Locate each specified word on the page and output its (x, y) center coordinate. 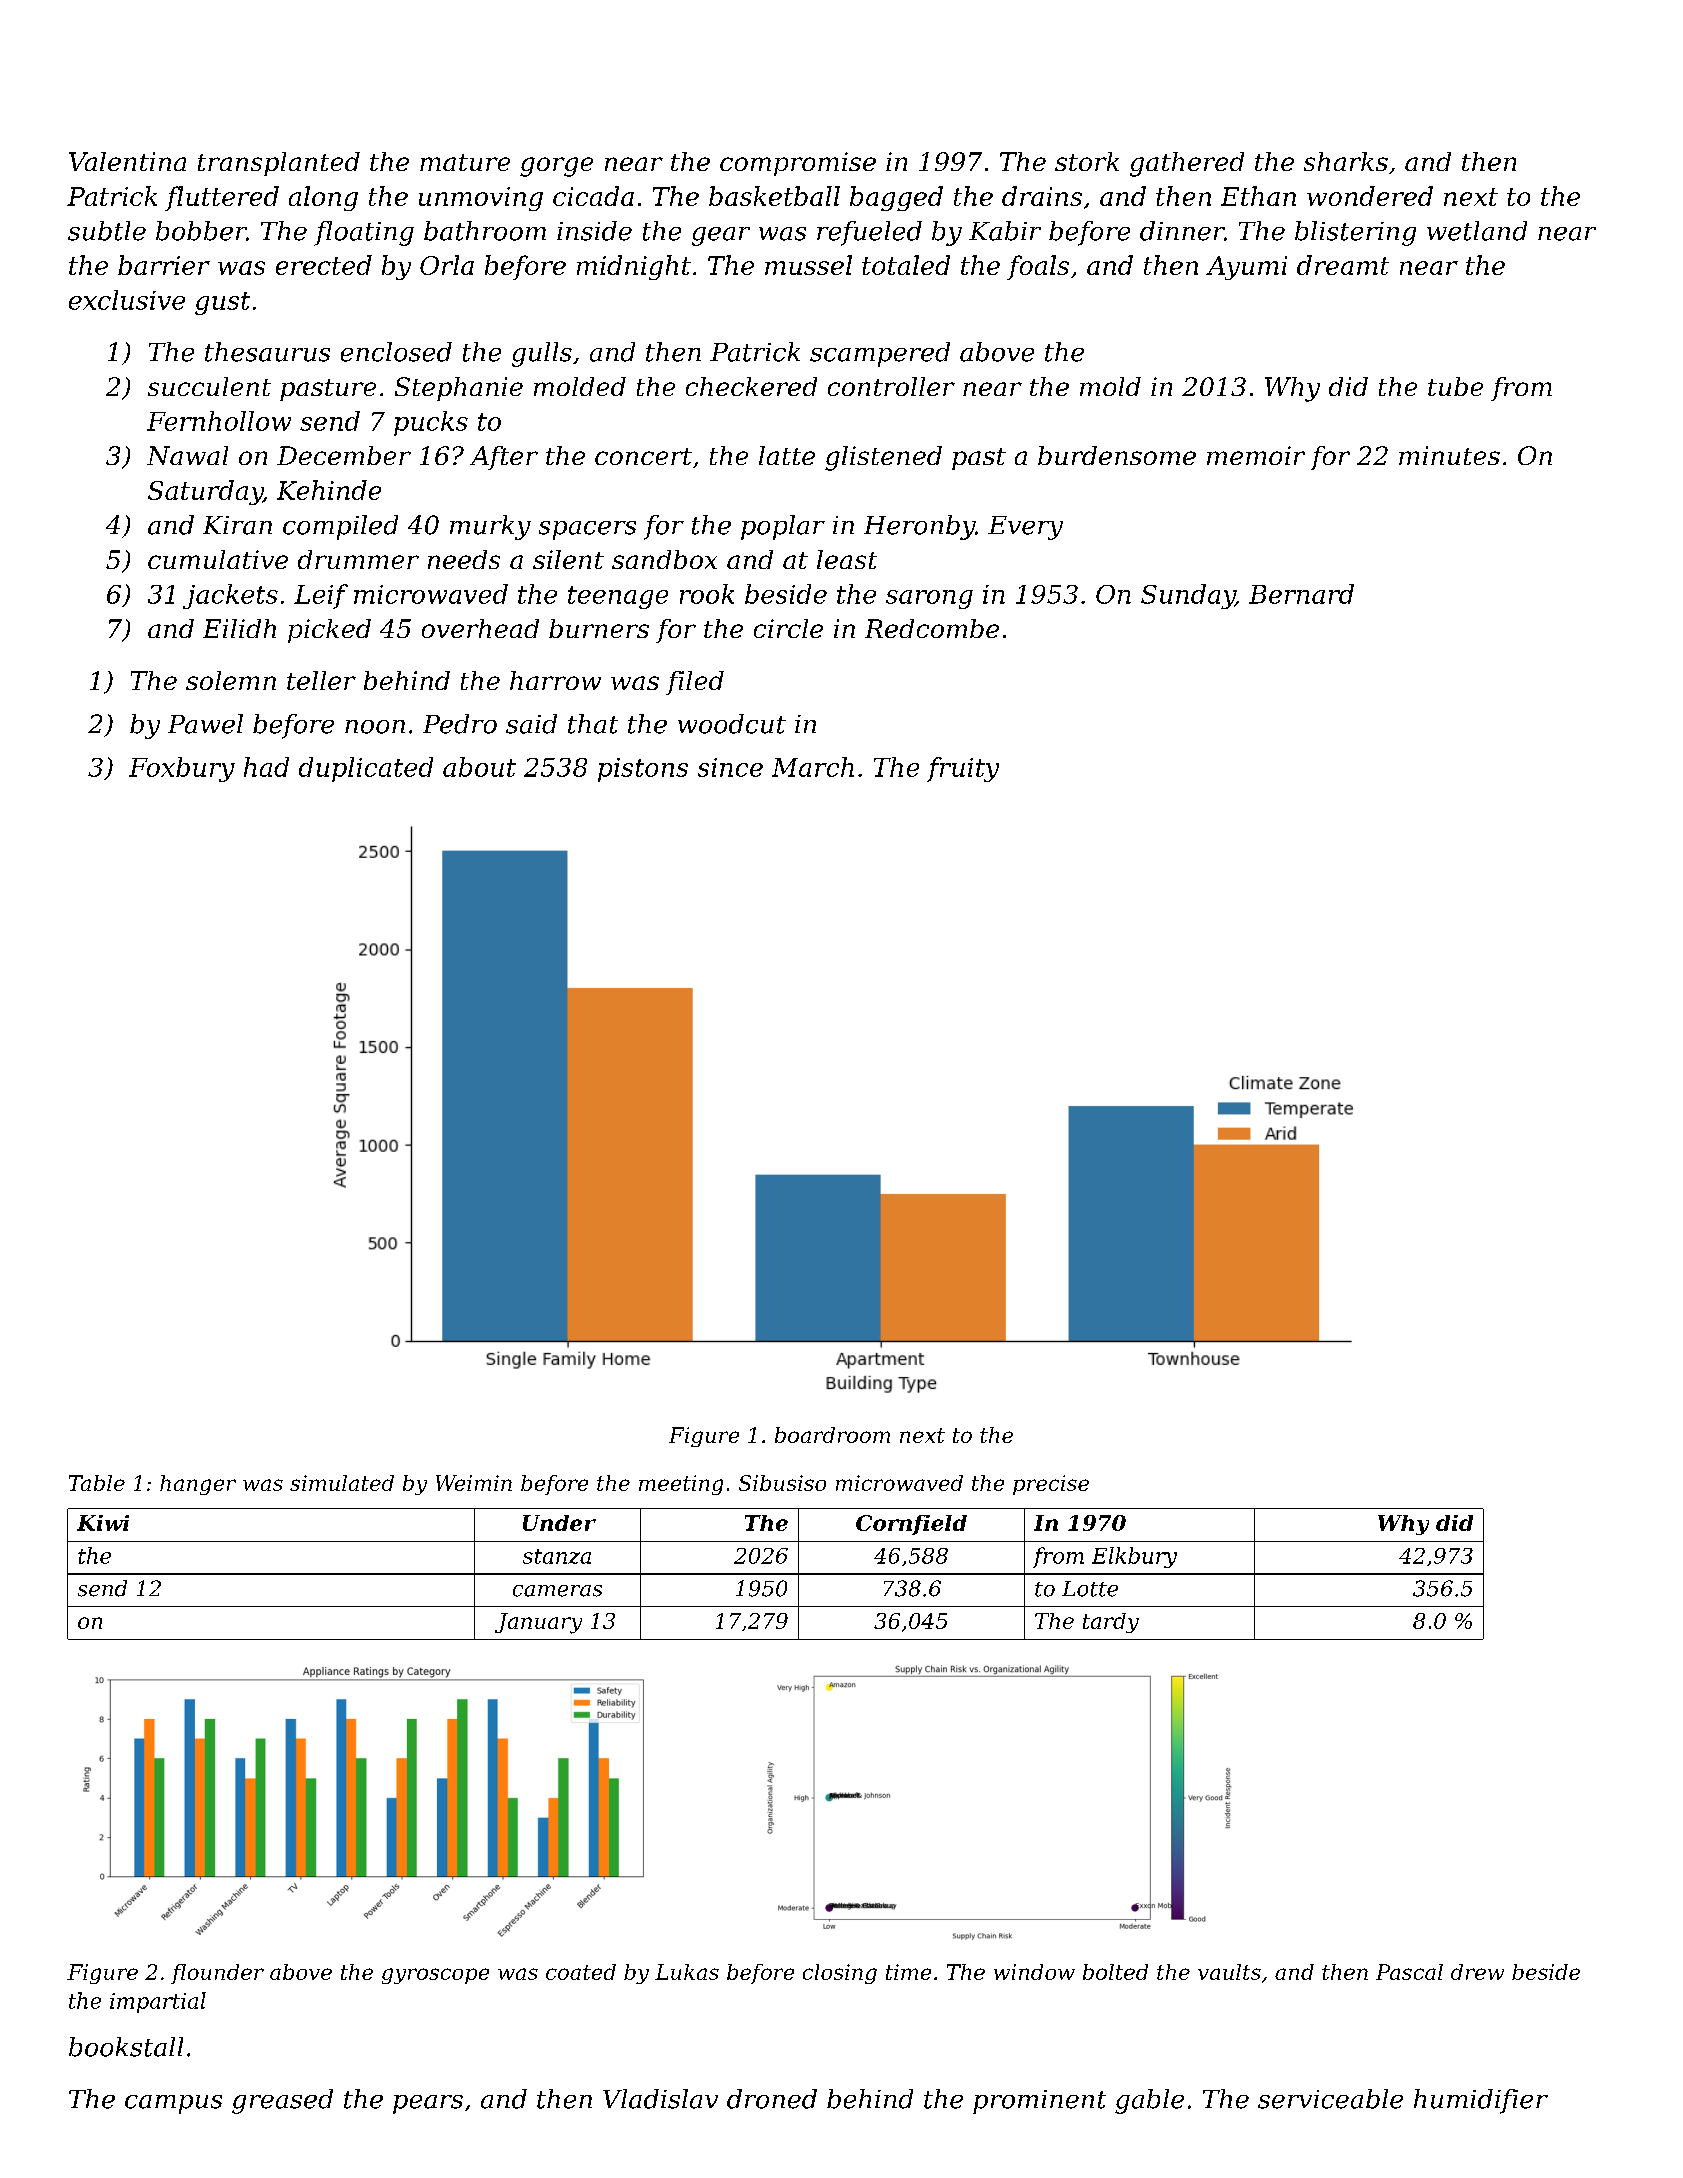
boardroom (832, 1435)
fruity (963, 769)
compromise (798, 164)
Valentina (127, 161)
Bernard (1301, 594)
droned (772, 2099)
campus (173, 2104)
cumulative (218, 559)
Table (97, 1483)
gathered (1187, 164)
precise (1051, 1485)
